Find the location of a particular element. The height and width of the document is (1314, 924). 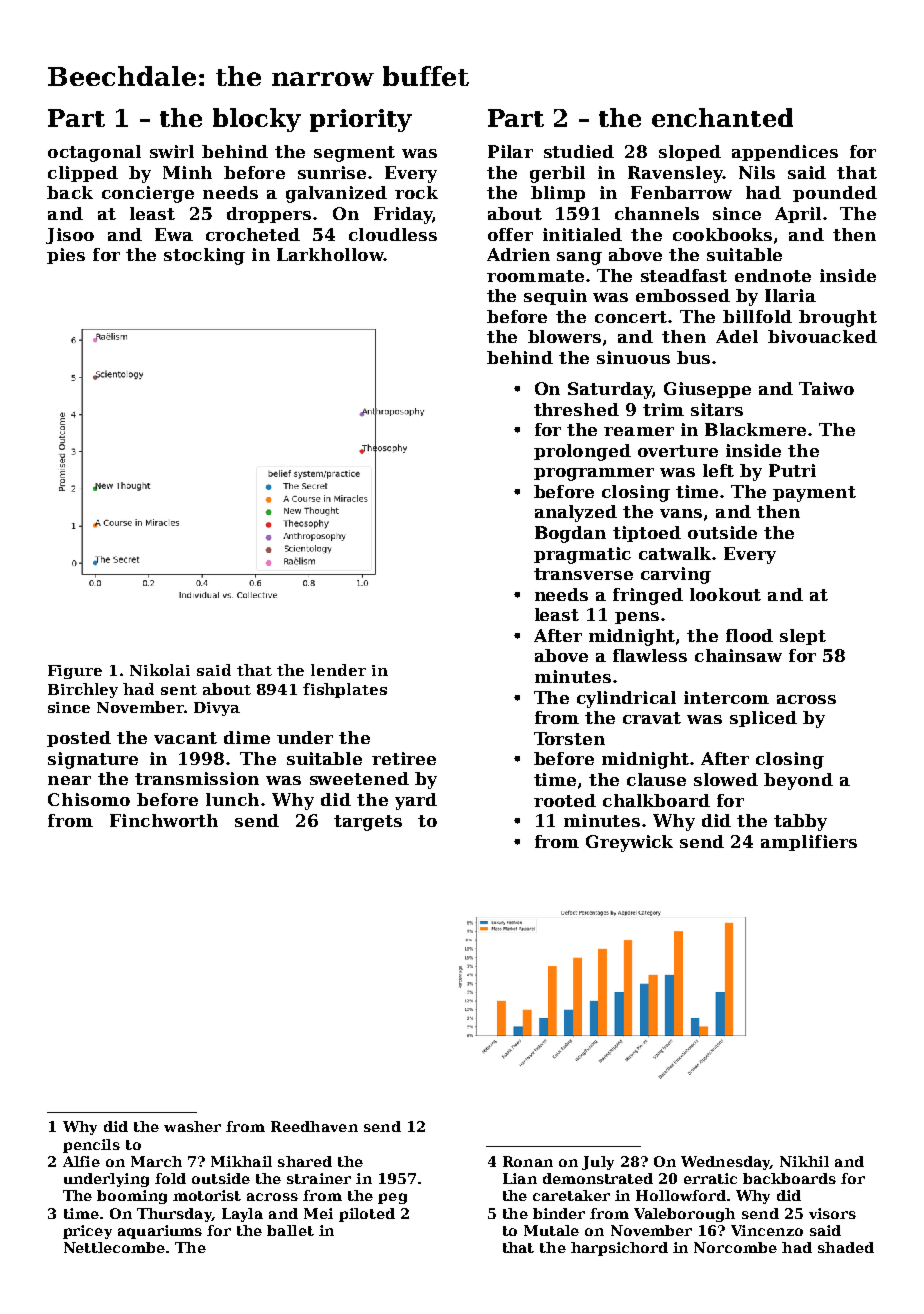

Nettlecombe is located at coordinates (114, 1247).
